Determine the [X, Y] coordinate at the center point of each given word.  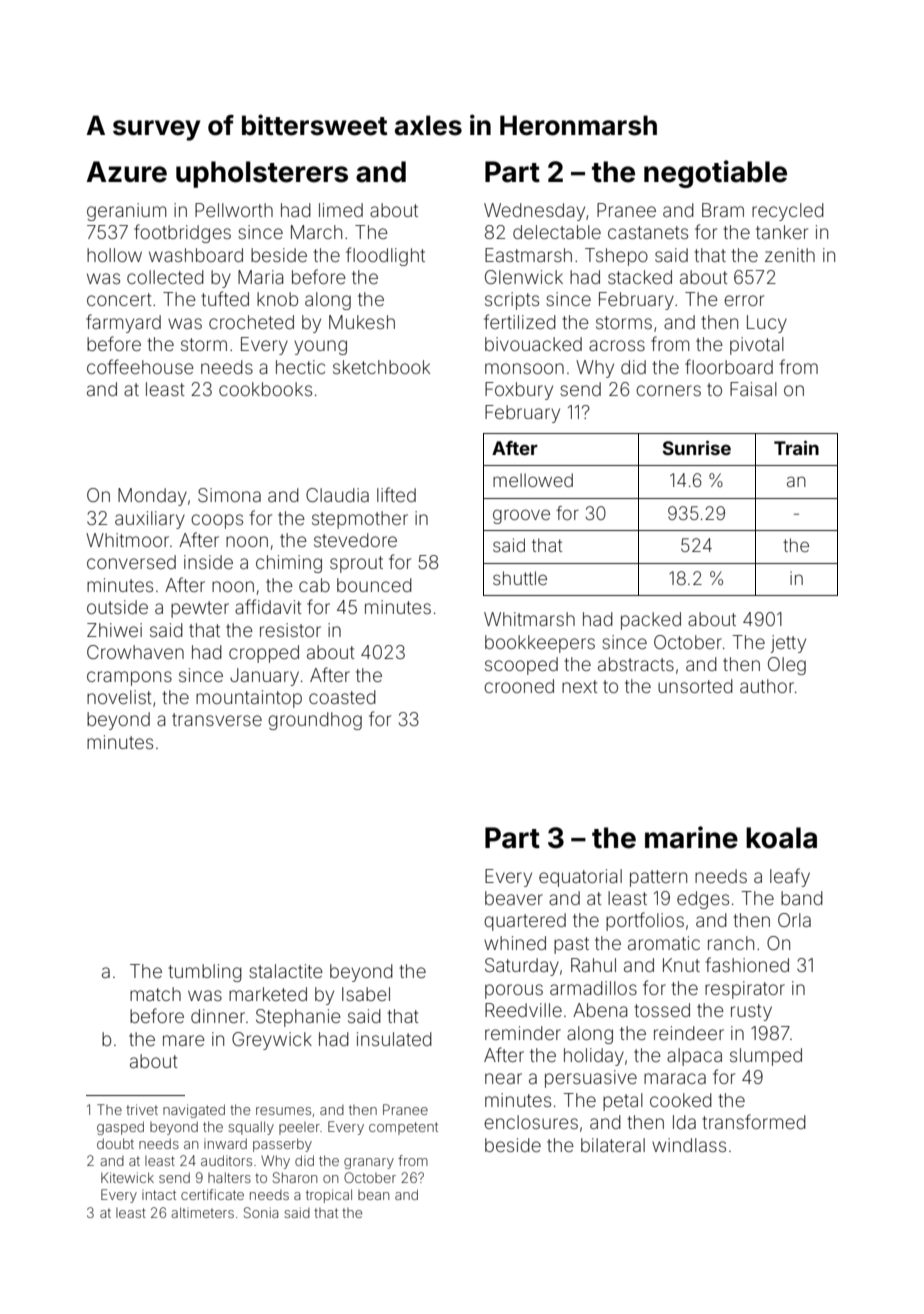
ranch [731, 943]
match [155, 994]
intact [159, 1195]
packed [651, 621]
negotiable [715, 174]
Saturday [522, 967]
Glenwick [524, 277]
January [264, 677]
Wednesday [534, 212]
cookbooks [265, 389]
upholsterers [262, 174]
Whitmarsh [529, 619]
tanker [782, 232]
